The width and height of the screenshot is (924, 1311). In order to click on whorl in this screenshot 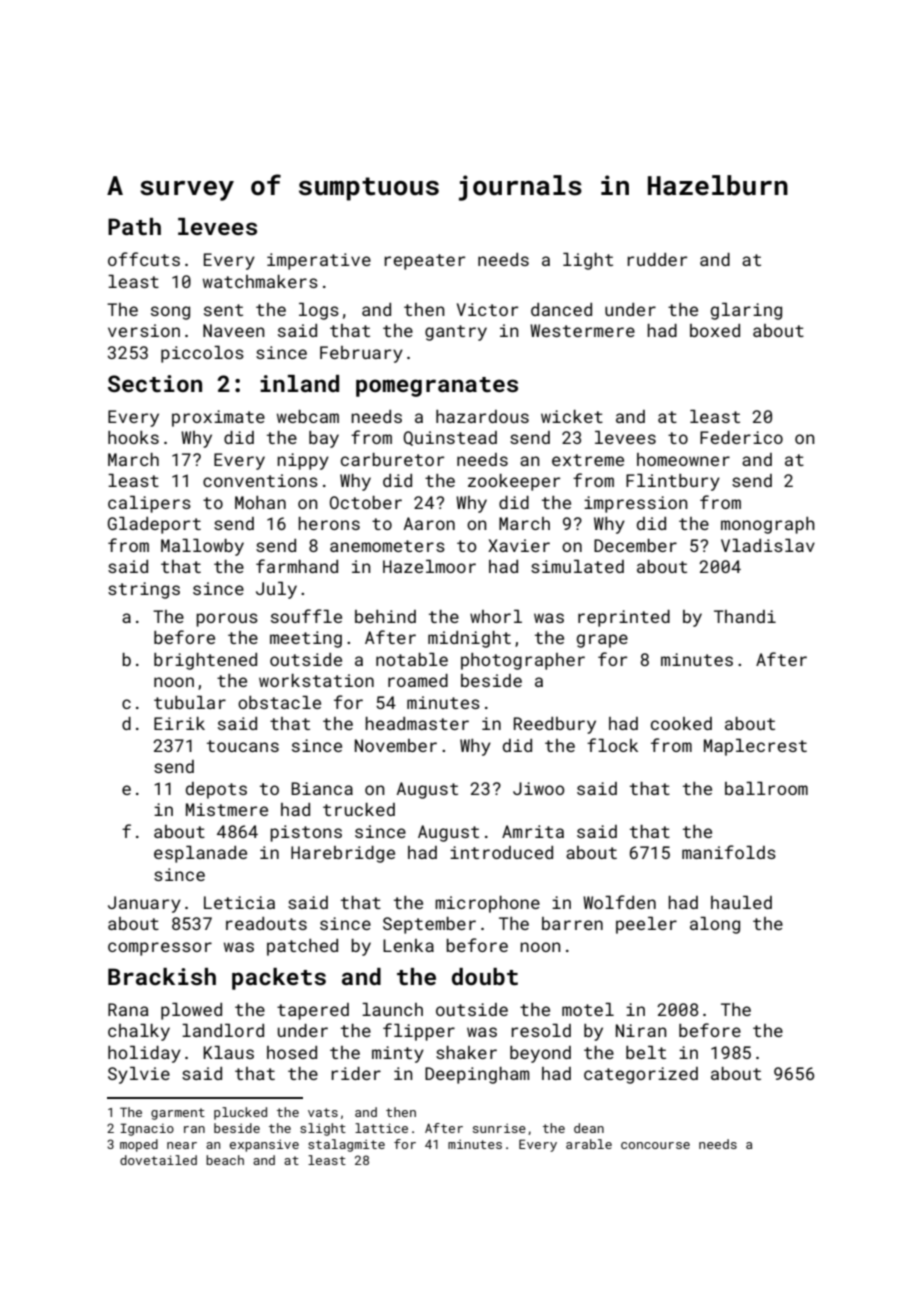, I will do `click(496, 616)`.
